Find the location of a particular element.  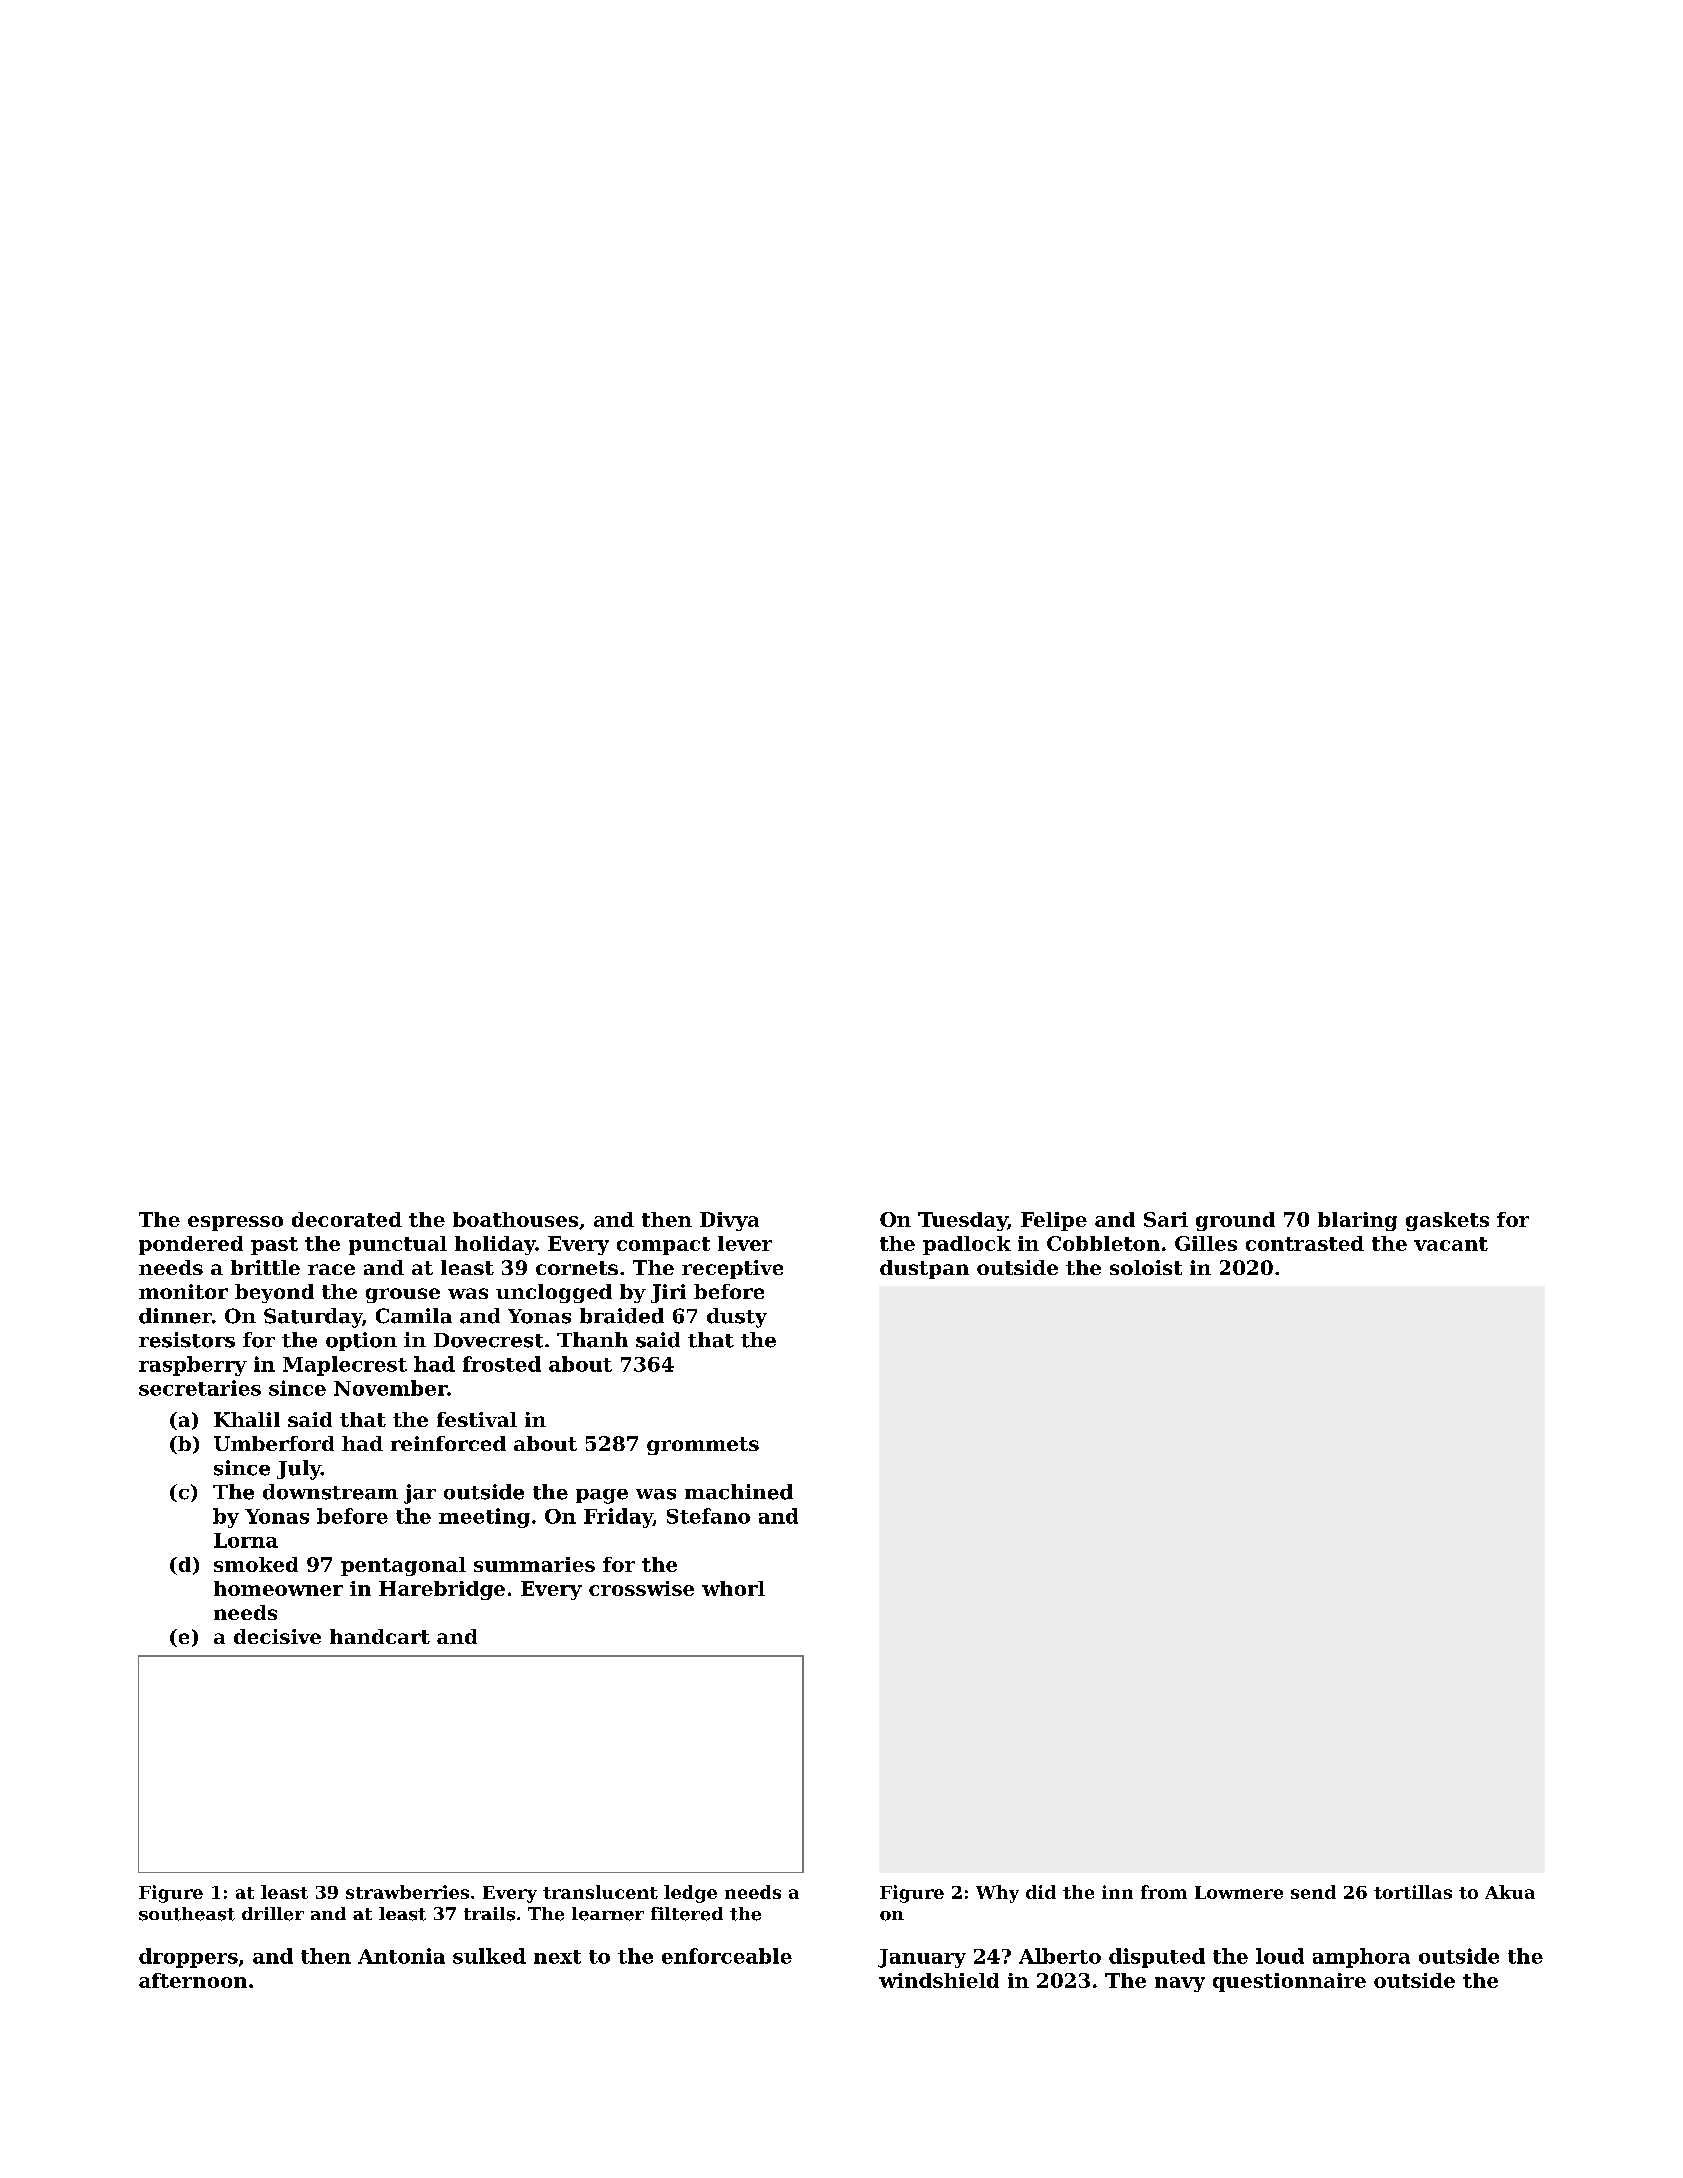

translucent is located at coordinates (600, 1892).
